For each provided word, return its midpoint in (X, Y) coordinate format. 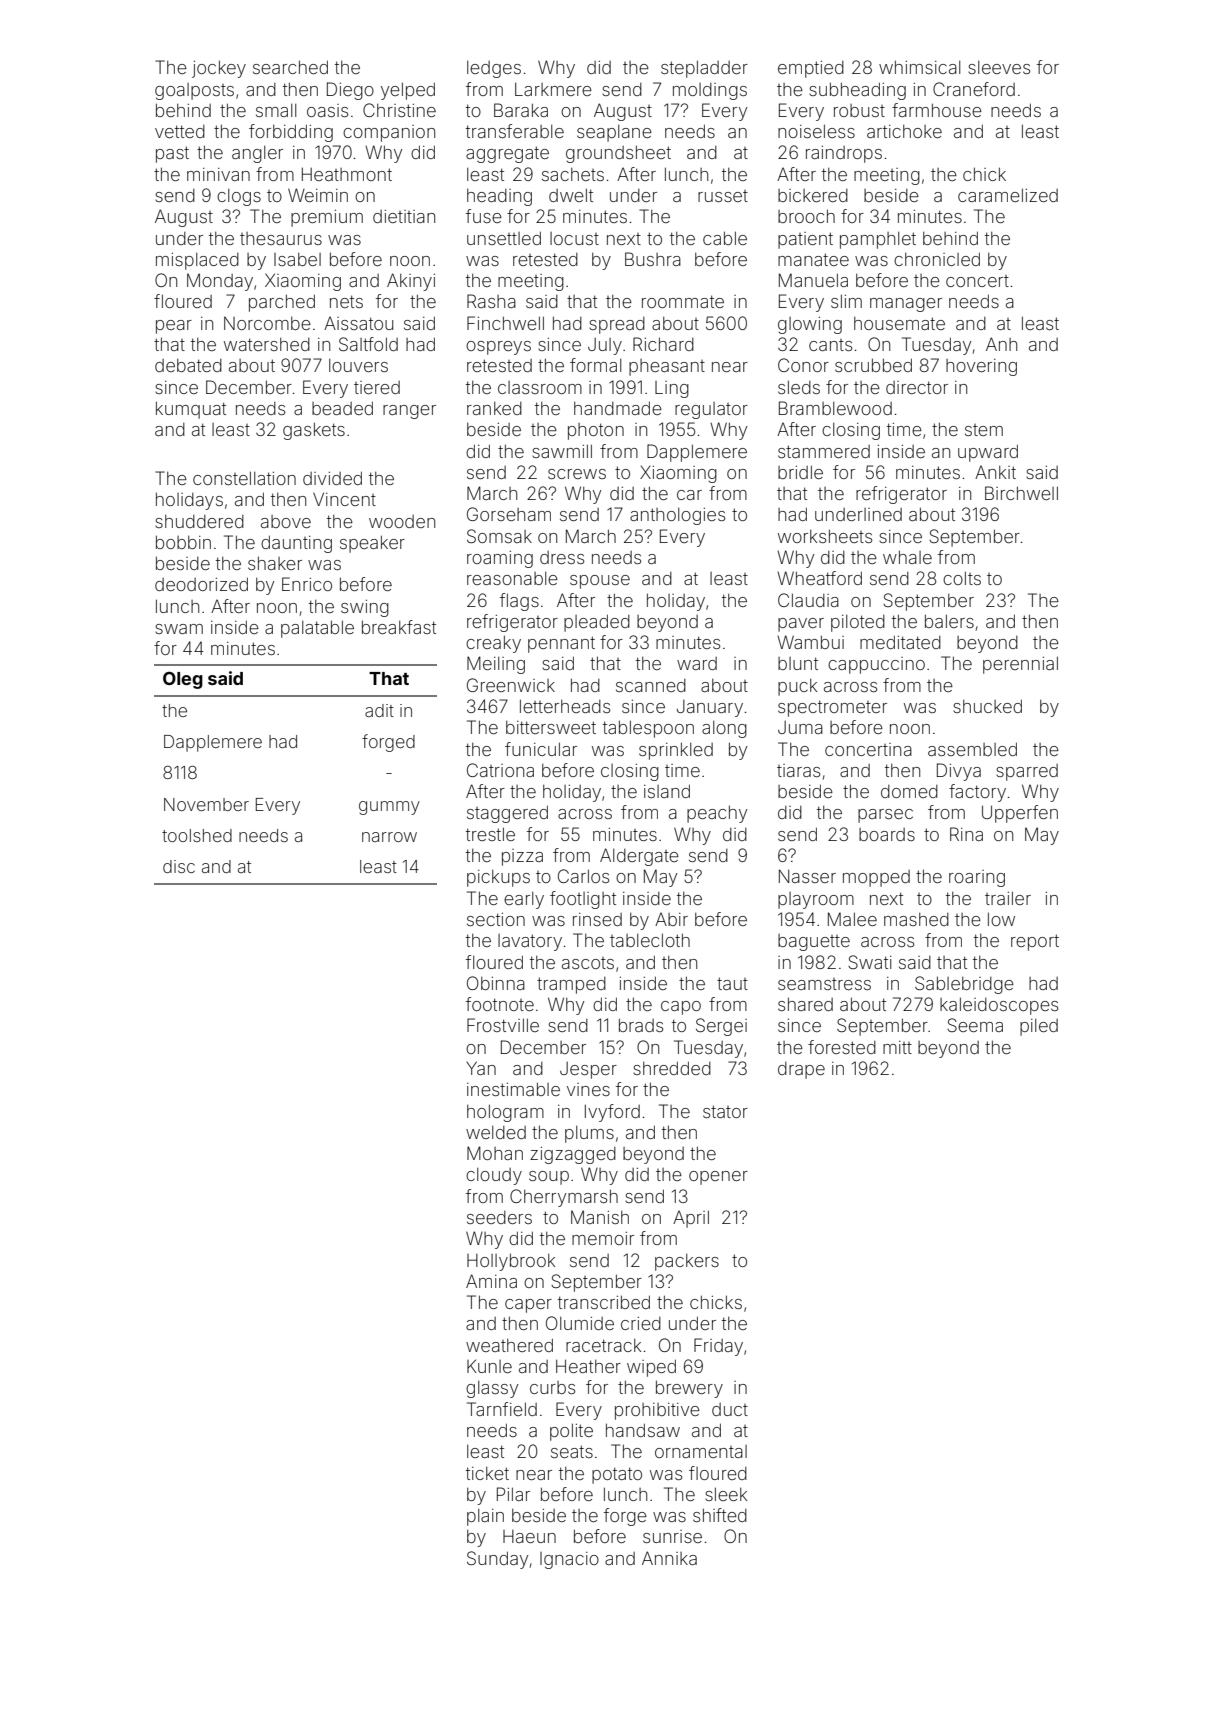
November (206, 804)
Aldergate (639, 857)
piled (1039, 1027)
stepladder (704, 69)
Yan (481, 1068)
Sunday (497, 1560)
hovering (981, 367)
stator (725, 1111)
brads (641, 1025)
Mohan (495, 1153)
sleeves (999, 67)
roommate (683, 301)
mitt (897, 1047)
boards (887, 834)
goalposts (194, 91)
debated (188, 365)
